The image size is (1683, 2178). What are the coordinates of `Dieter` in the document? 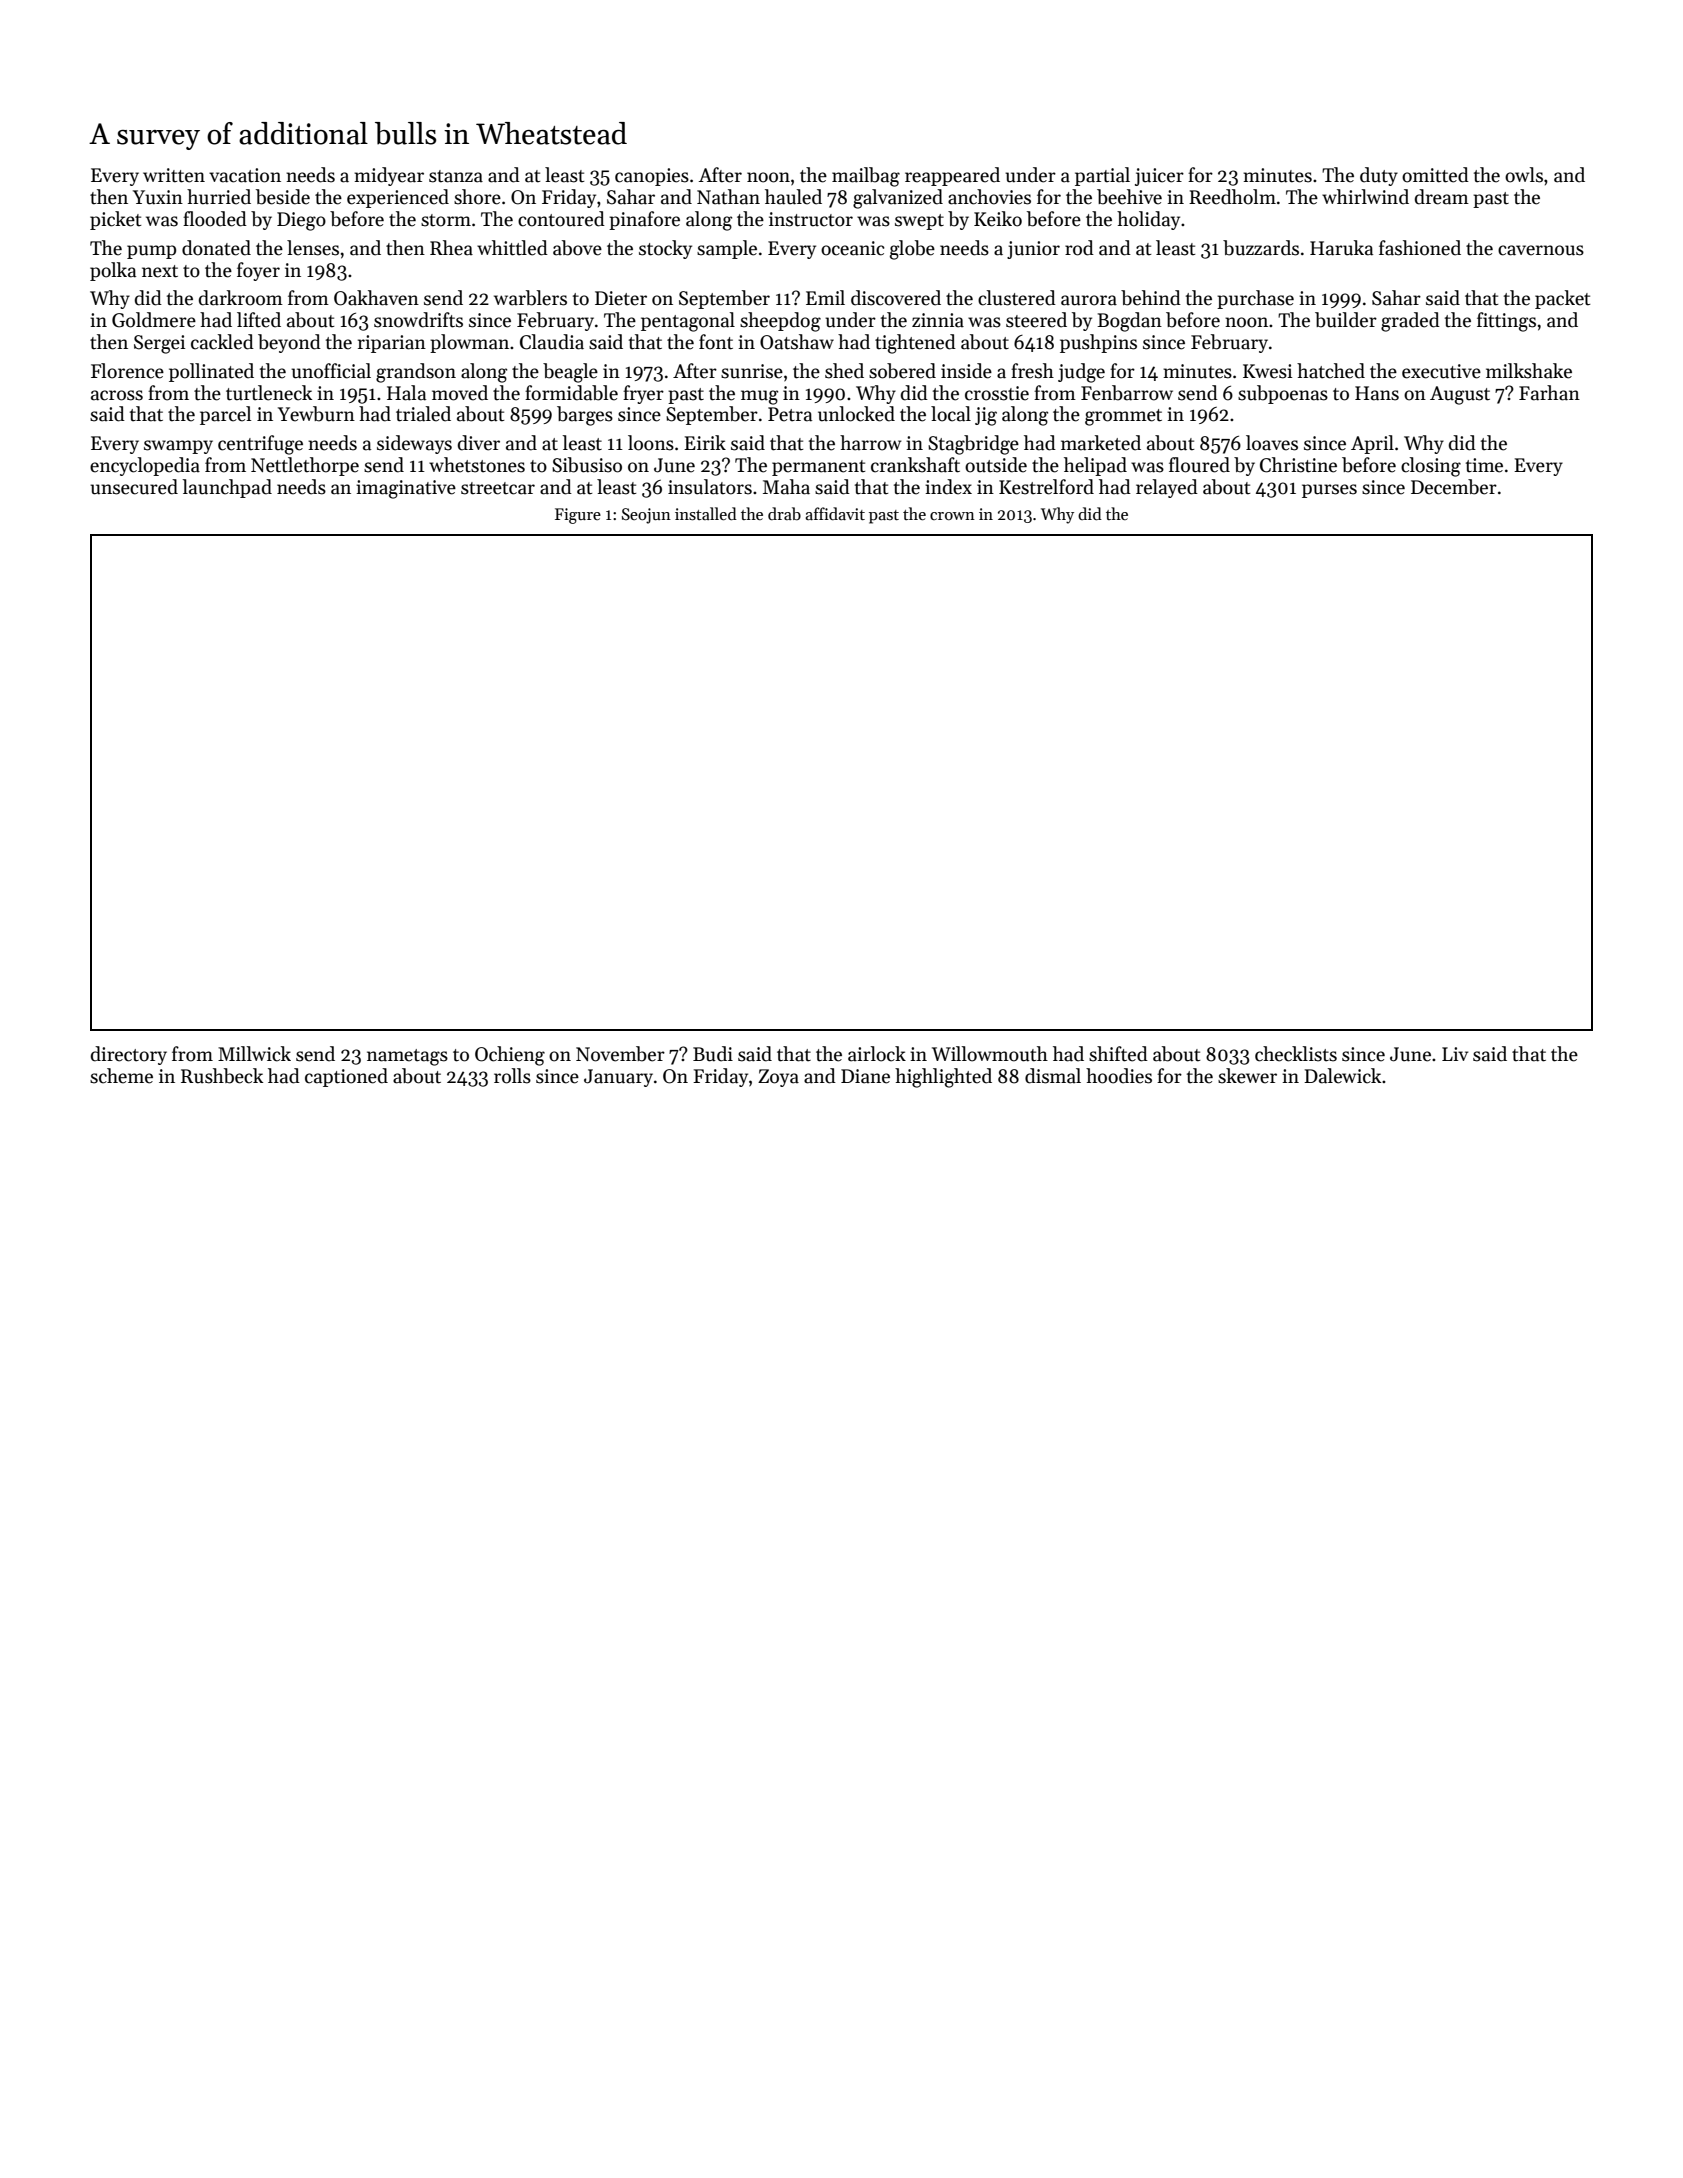 It's located at (621, 298).
